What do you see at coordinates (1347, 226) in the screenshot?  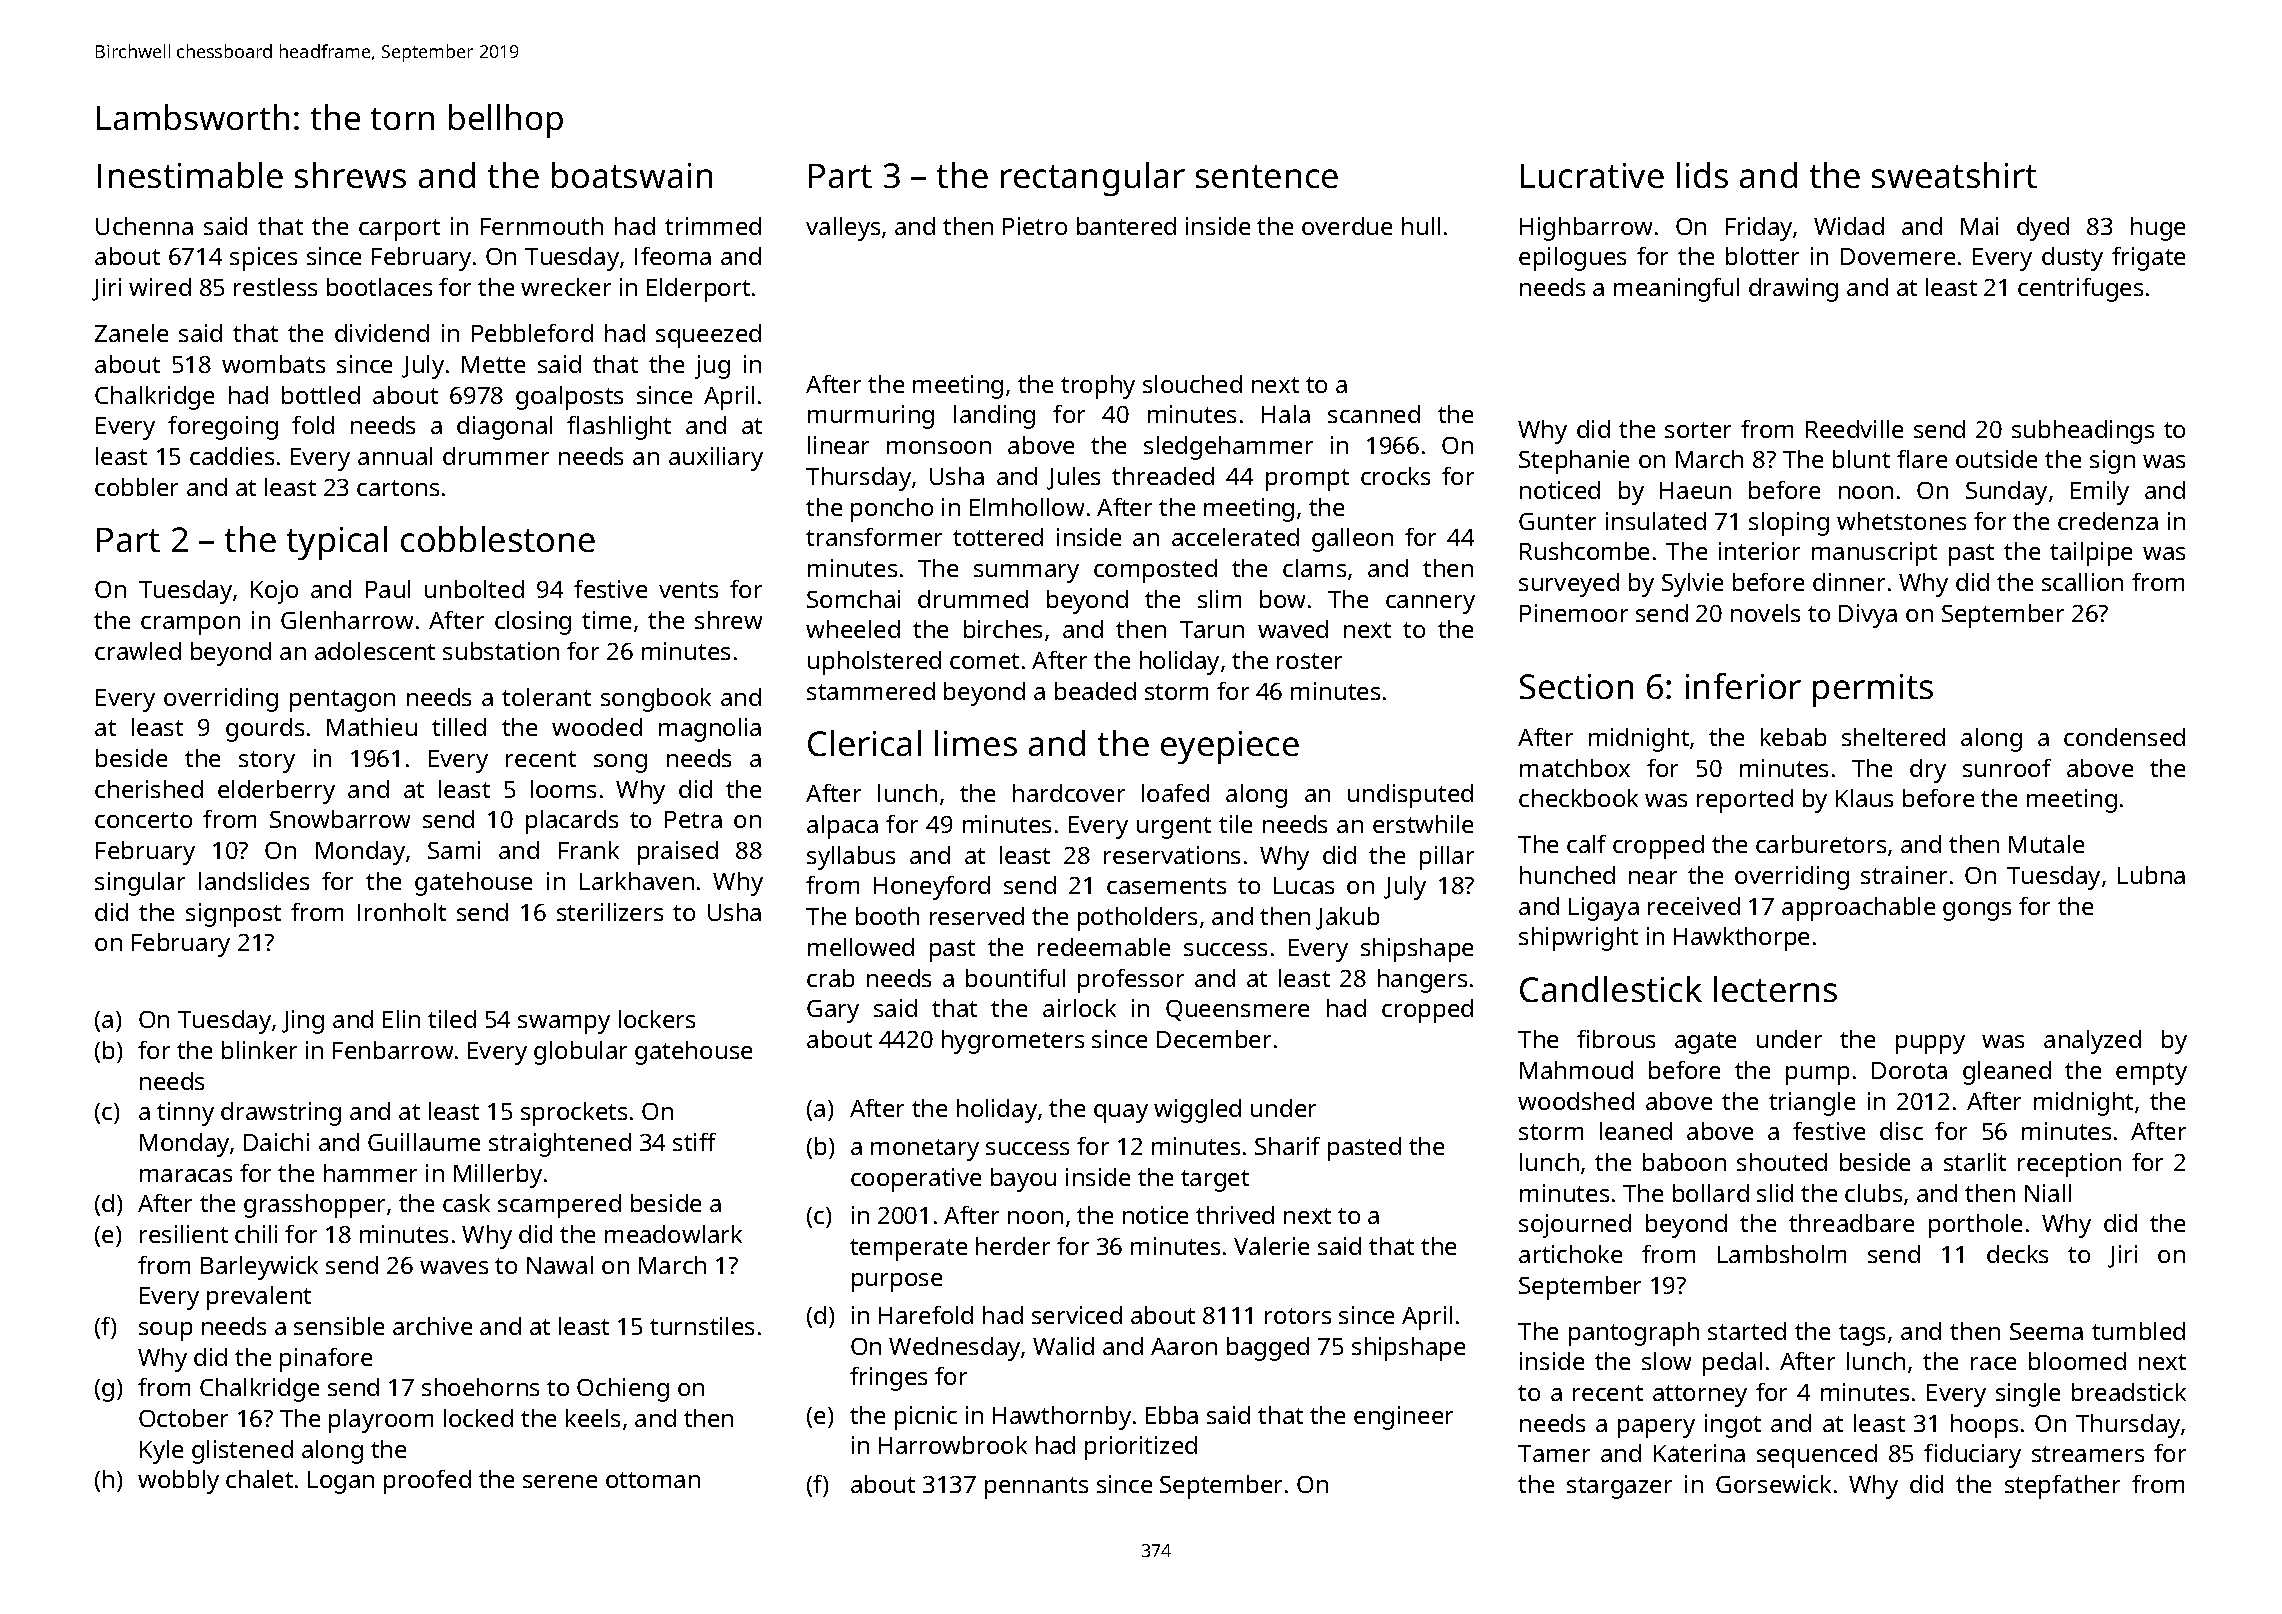 I see `overdue` at bounding box center [1347, 226].
